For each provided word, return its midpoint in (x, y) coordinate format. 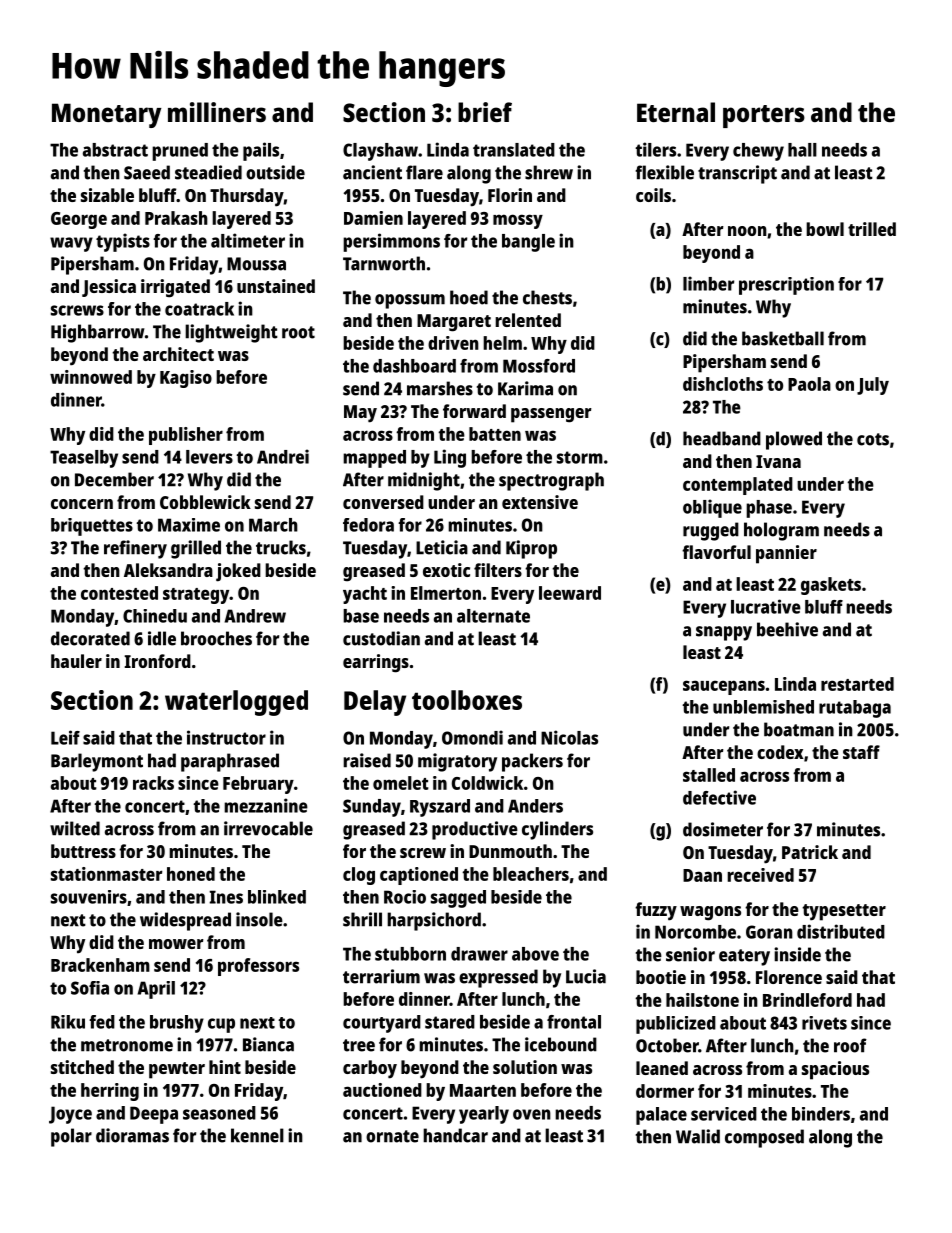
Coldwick (487, 783)
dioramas (132, 1135)
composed (764, 1138)
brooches (216, 638)
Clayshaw (380, 152)
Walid (698, 1136)
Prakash (176, 218)
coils (653, 195)
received (760, 875)
